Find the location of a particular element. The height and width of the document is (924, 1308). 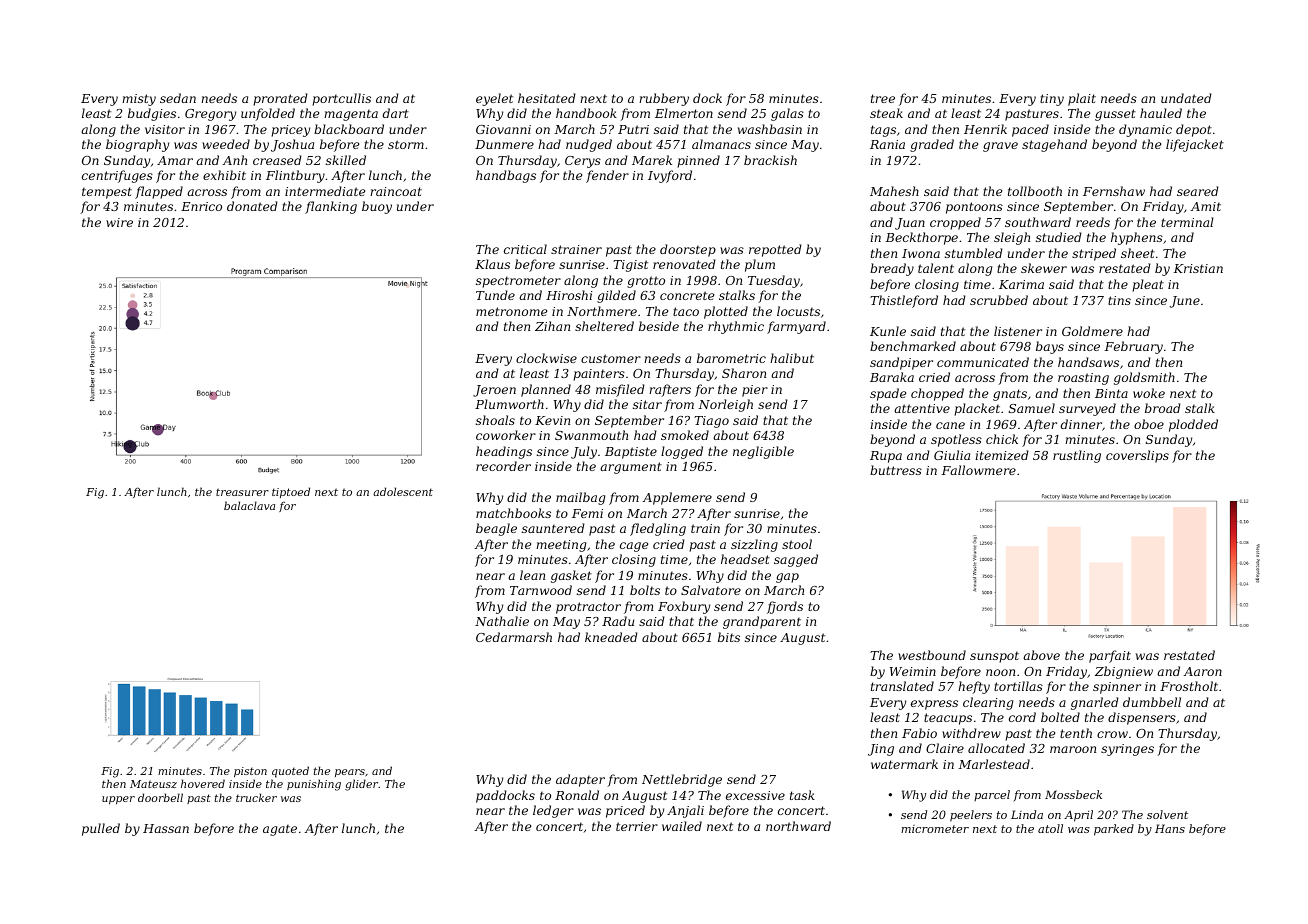

Hassan is located at coordinates (166, 828).
